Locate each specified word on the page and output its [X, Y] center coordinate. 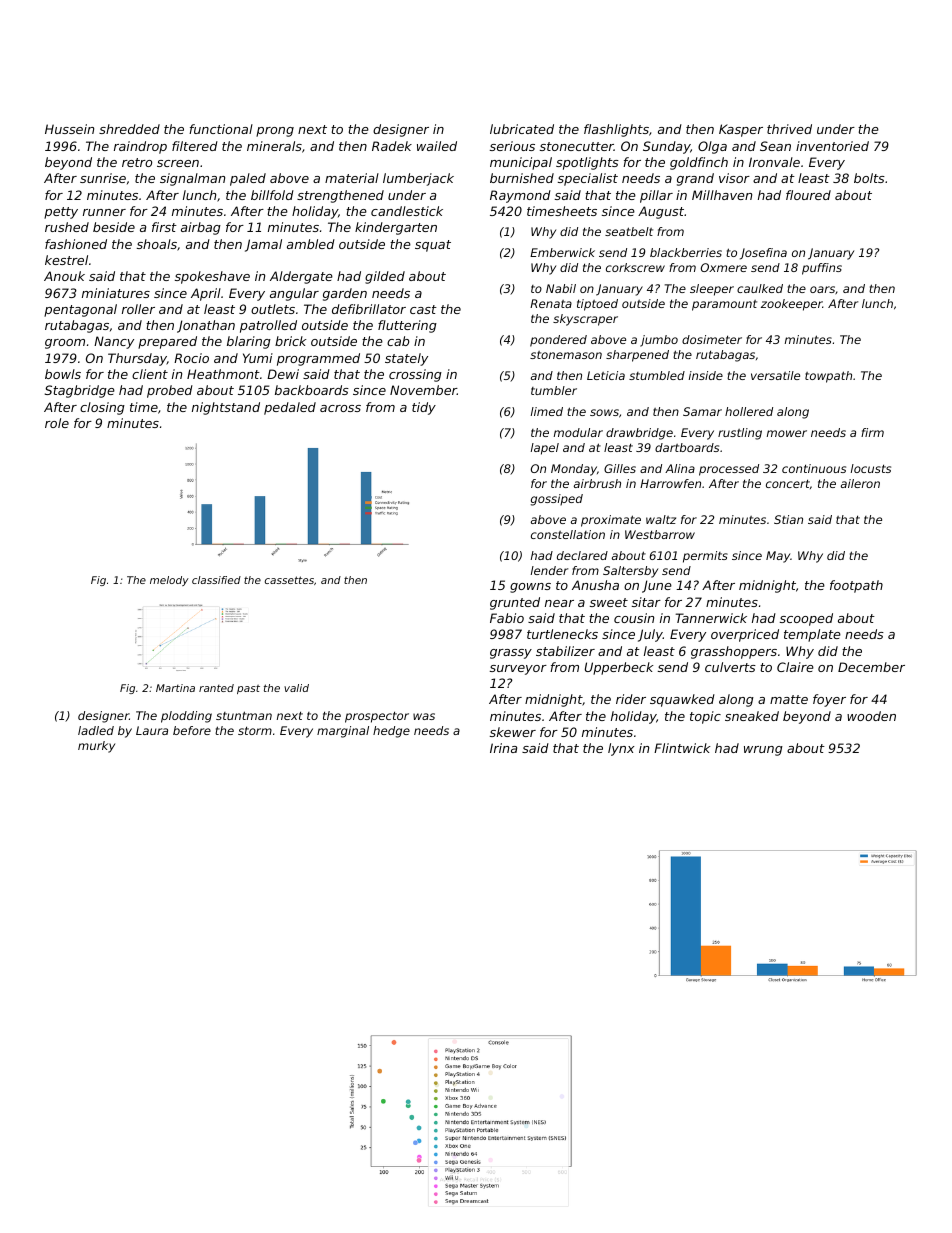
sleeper [712, 290]
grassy [511, 654]
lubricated [522, 129]
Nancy [114, 342]
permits [705, 557]
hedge [391, 732]
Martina [175, 688]
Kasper [741, 130]
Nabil [561, 288]
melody [169, 581]
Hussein [69, 129]
